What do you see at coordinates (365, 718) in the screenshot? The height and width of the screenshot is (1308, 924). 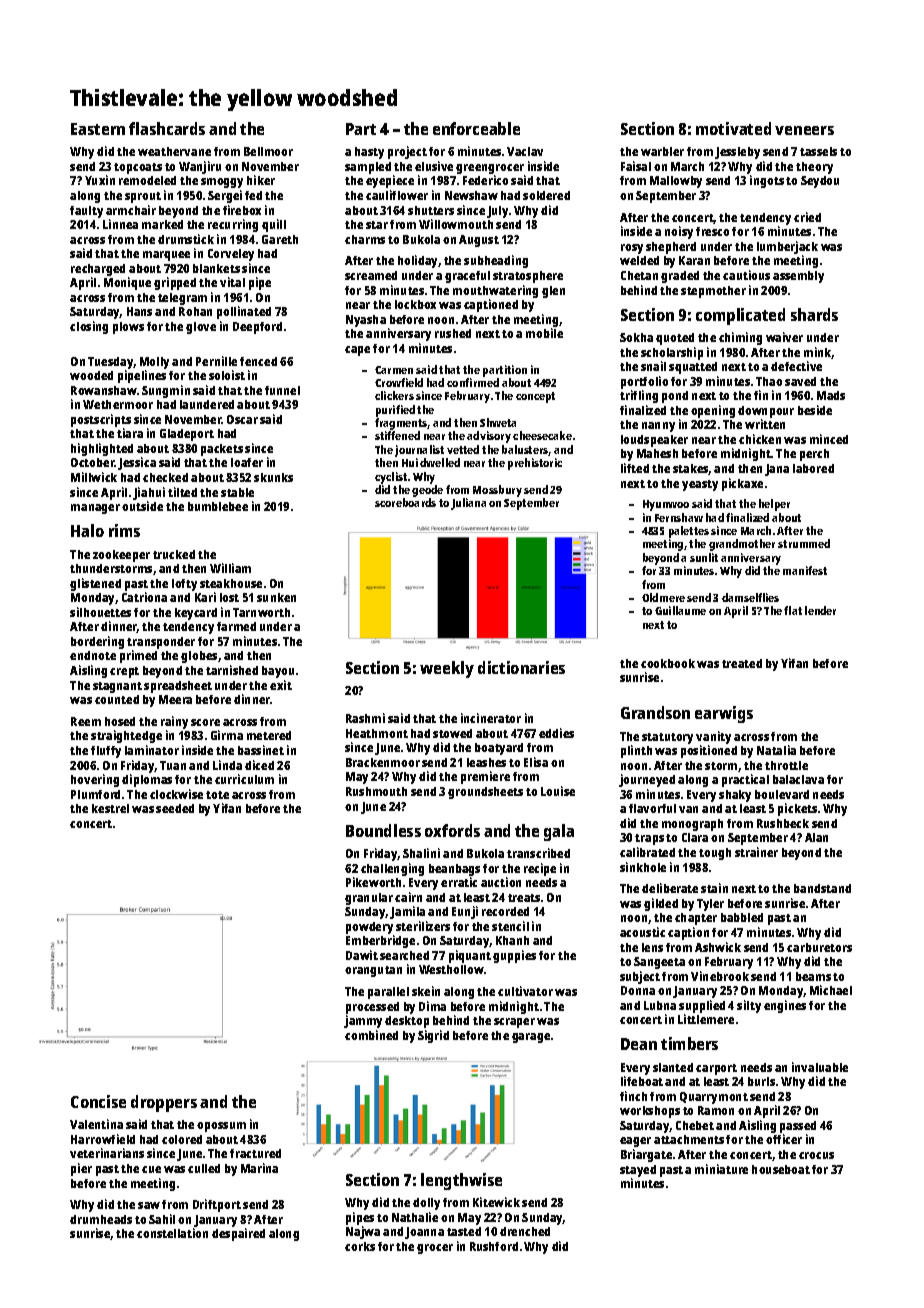 I see `Rashmi` at bounding box center [365, 718].
